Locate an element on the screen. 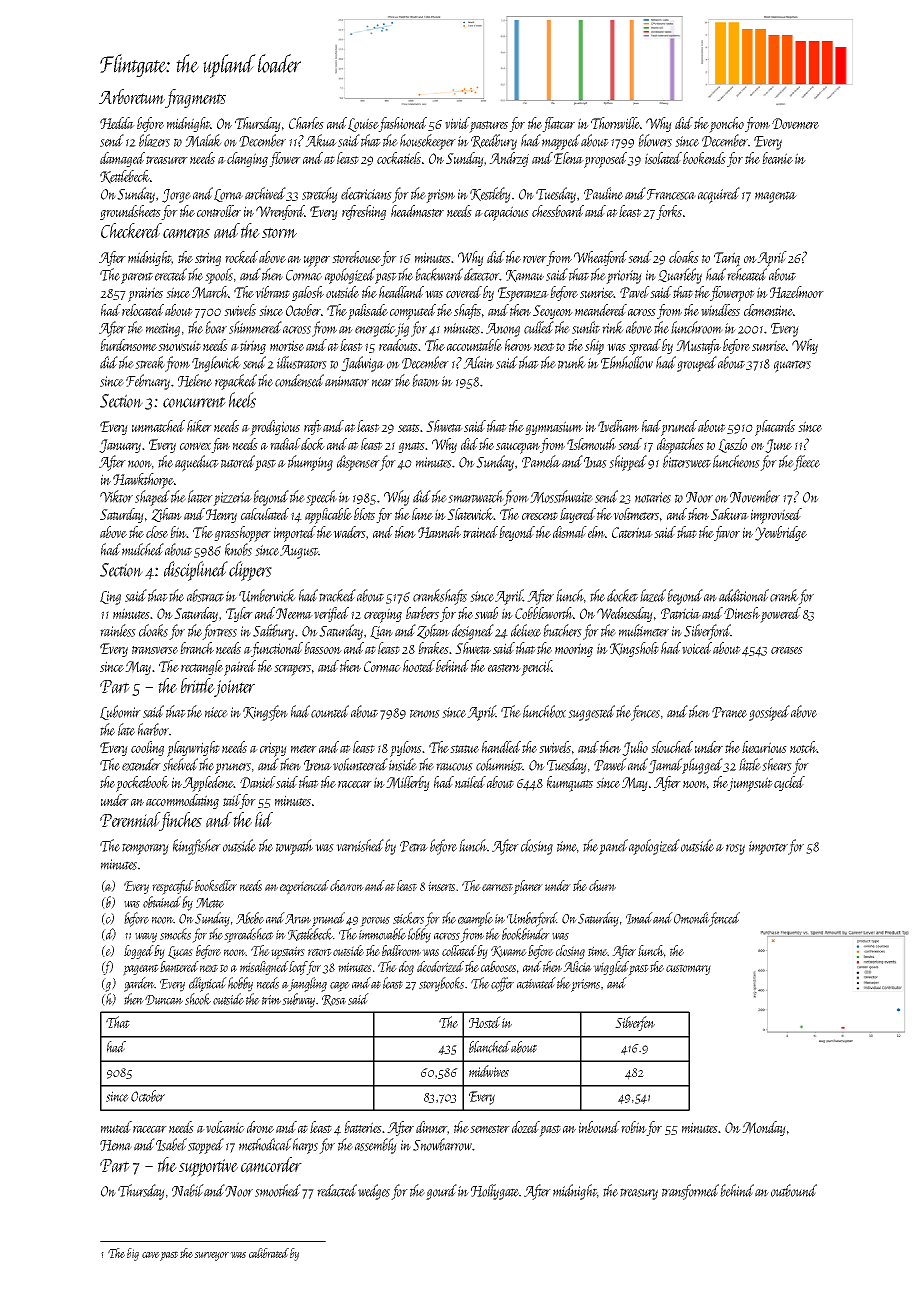 Image resolution: width=924 pixels, height=1308 pixels. streak is located at coordinates (150, 362).
